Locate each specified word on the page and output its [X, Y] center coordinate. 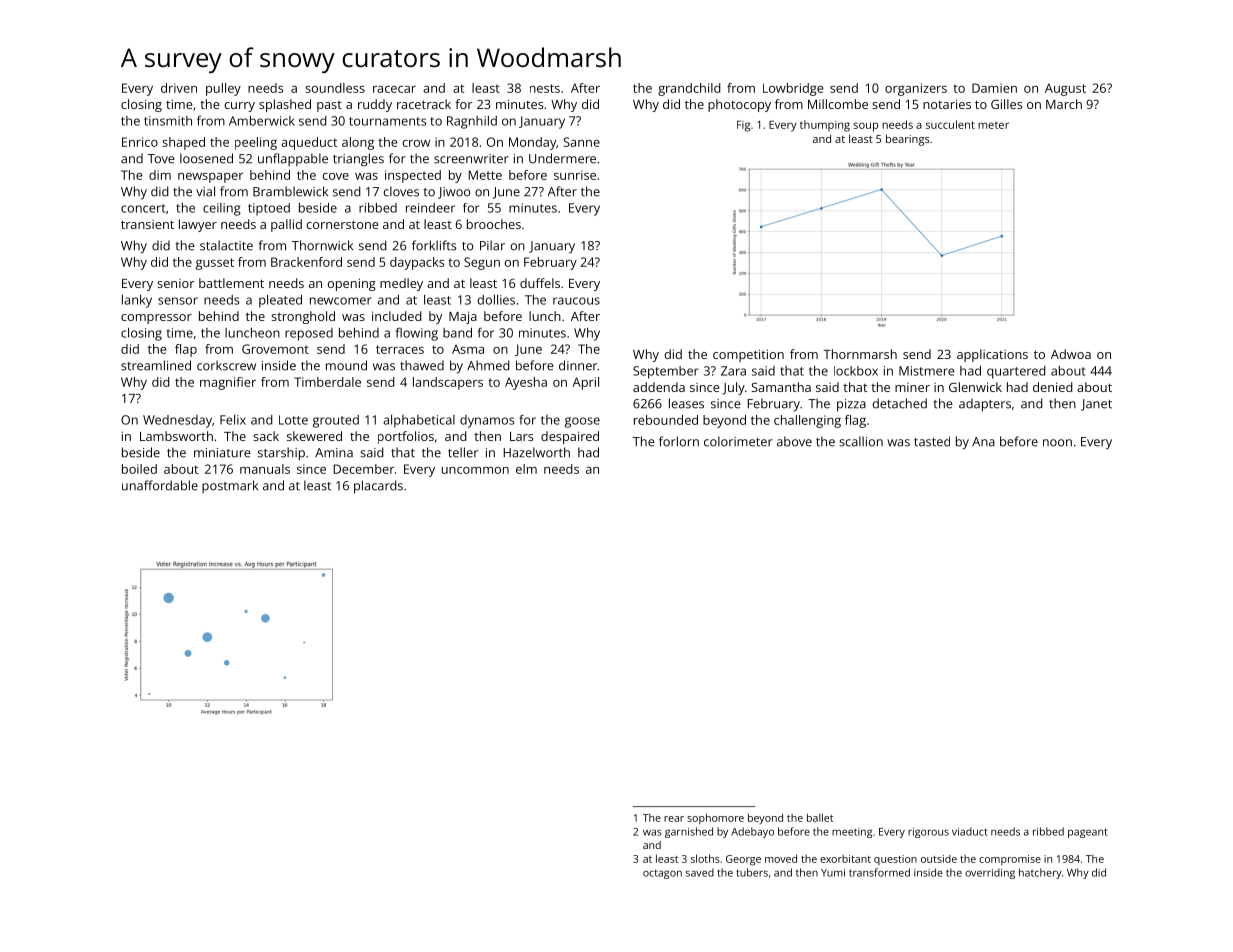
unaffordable [160, 485]
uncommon [475, 470]
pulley [223, 89]
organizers [916, 89]
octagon [662, 874]
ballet [820, 817]
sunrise [575, 175]
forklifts [434, 245]
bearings [908, 140]
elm [526, 469]
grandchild [689, 89]
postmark [230, 486]
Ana [983, 442]
